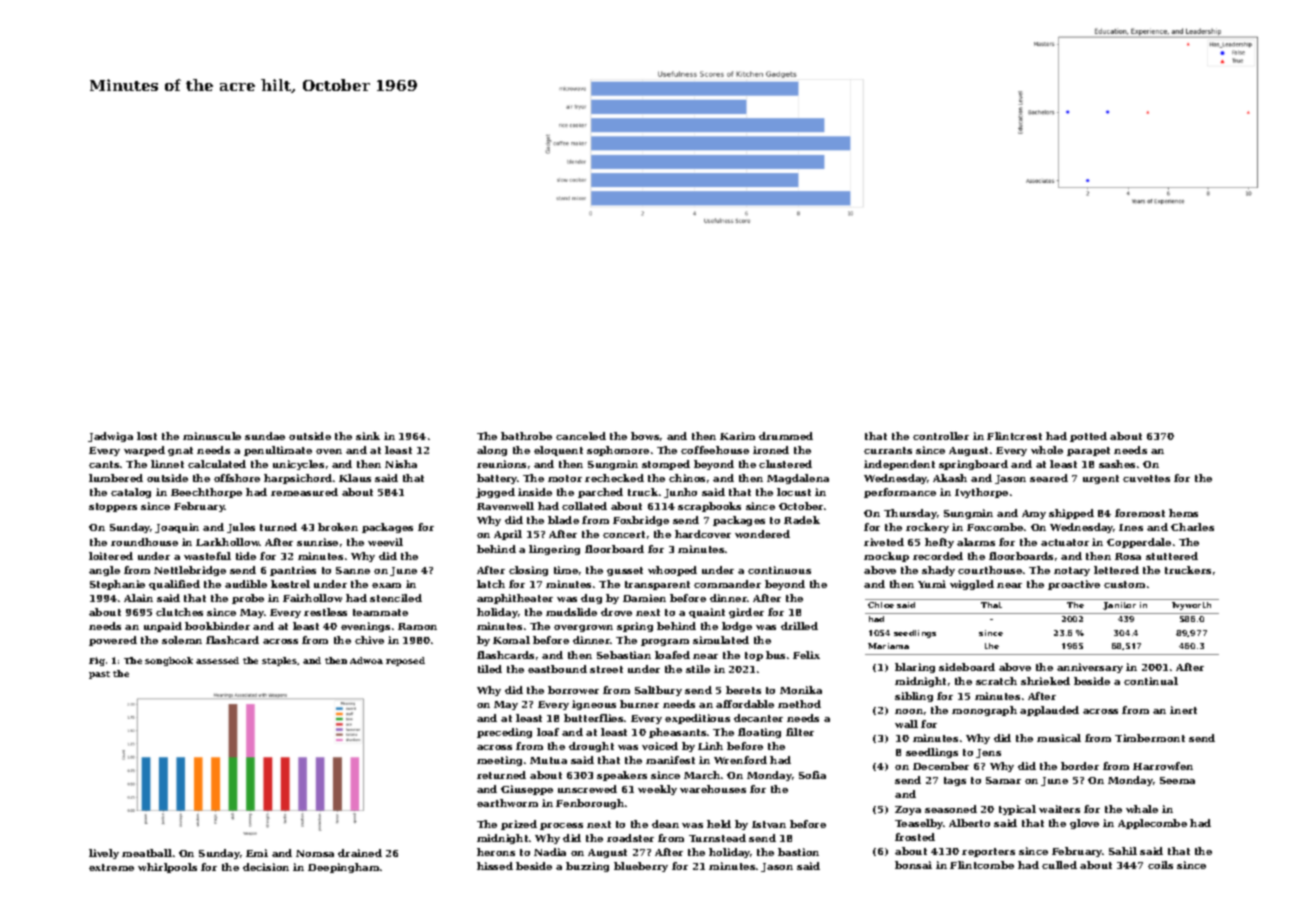 The image size is (1308, 924). I want to click on unpaid, so click(163, 627).
